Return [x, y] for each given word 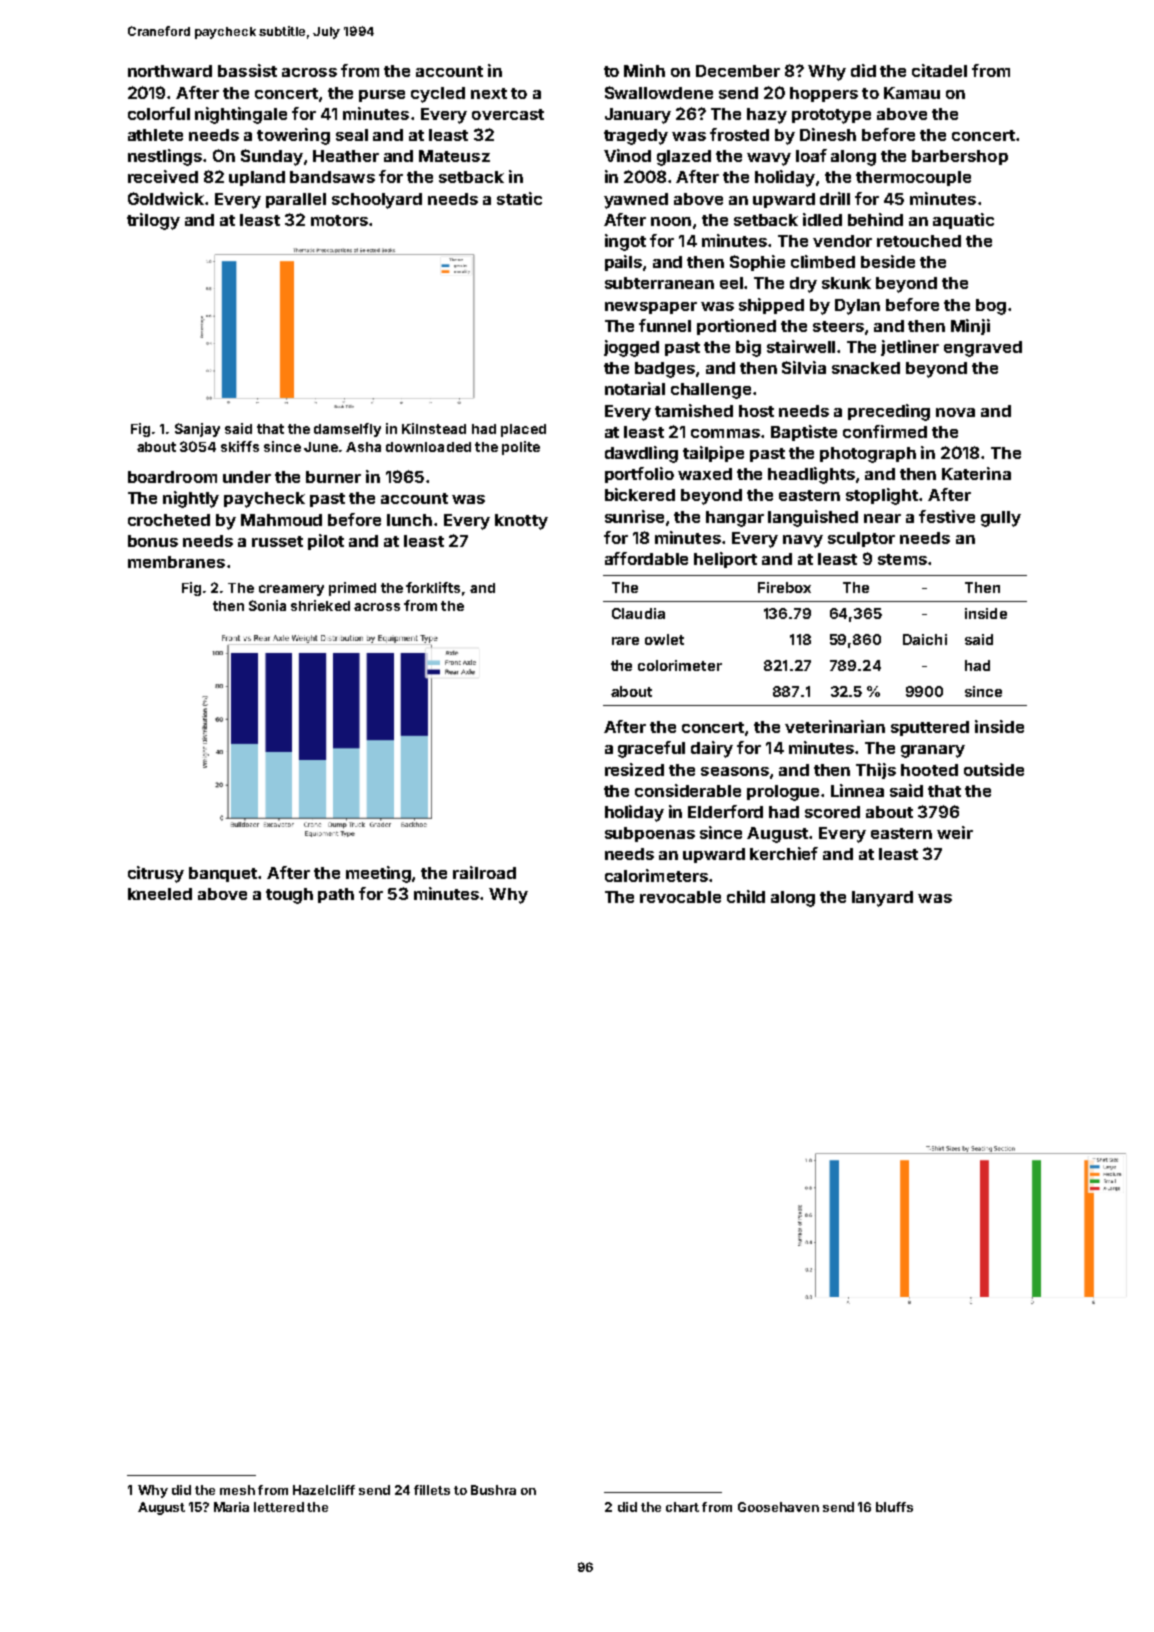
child [746, 896]
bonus [153, 541]
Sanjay [197, 430]
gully [1001, 519]
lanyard [882, 899]
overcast [508, 114]
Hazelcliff [324, 1490]
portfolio [639, 475]
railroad [484, 872]
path [336, 895]
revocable [680, 897]
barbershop [960, 157]
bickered [640, 494]
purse [382, 96]
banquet [223, 874]
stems [902, 559]
